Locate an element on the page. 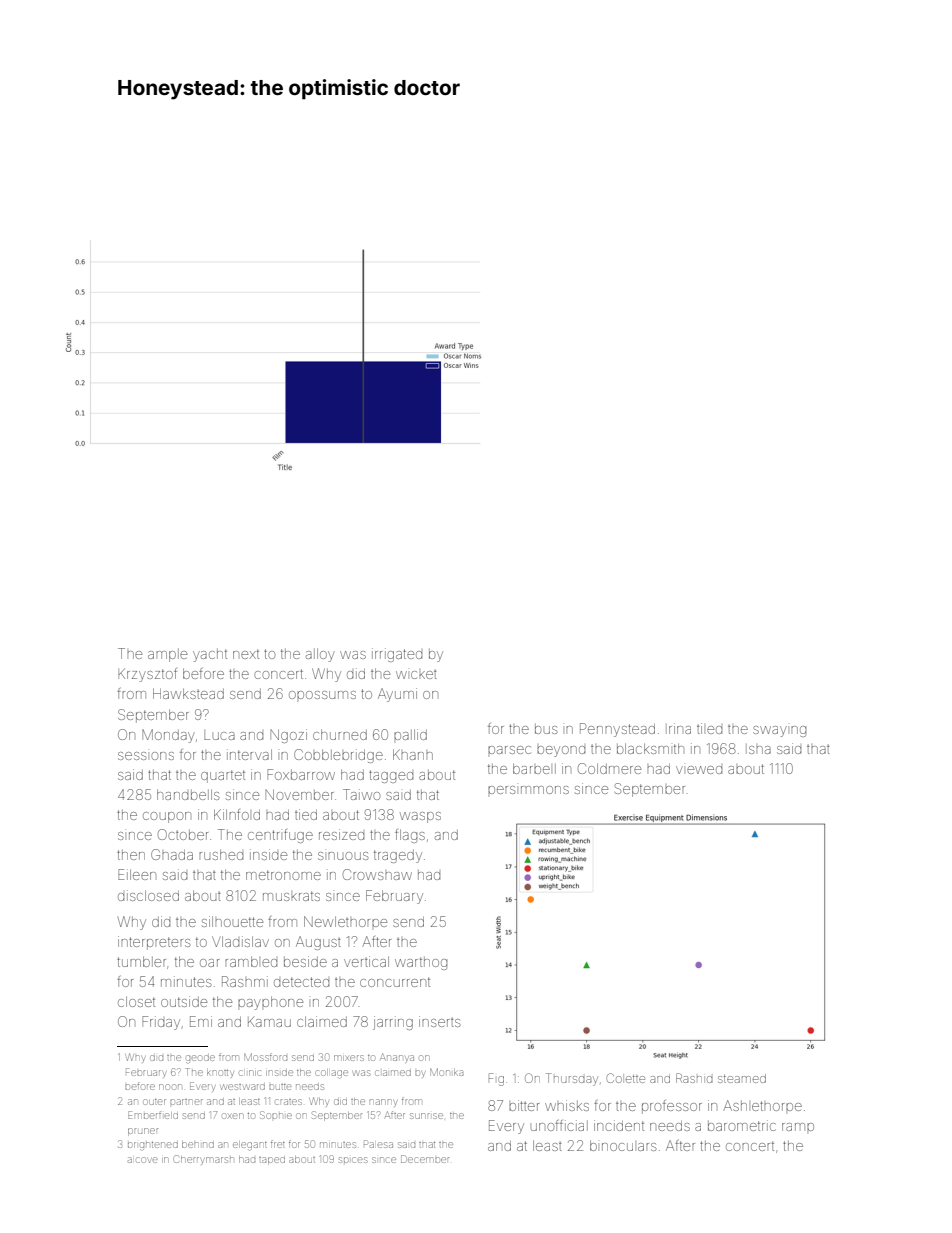 Image resolution: width=952 pixels, height=1233 pixels. viewed is located at coordinates (699, 770).
